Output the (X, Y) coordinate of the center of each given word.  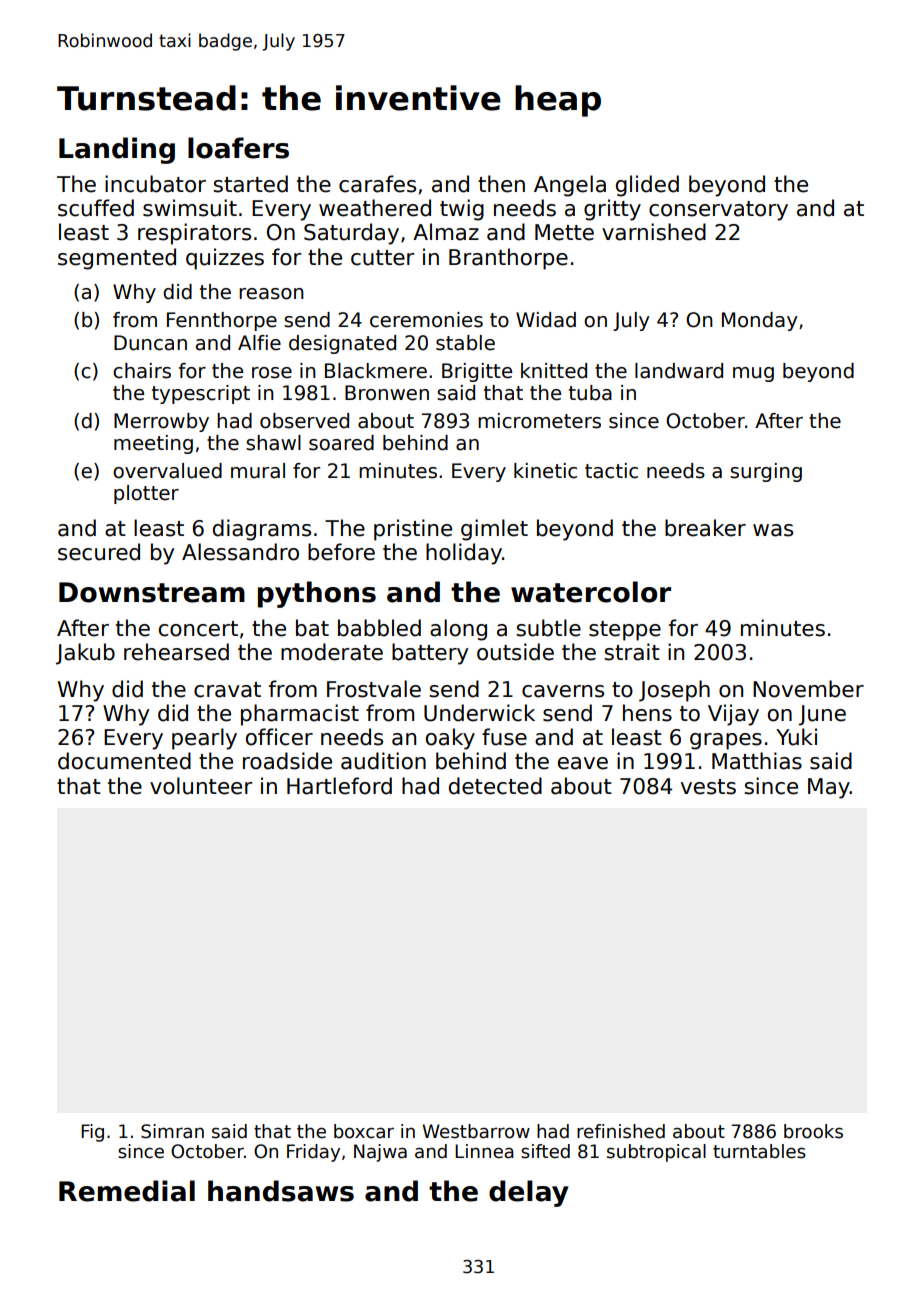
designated (342, 344)
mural (258, 471)
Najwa (380, 1153)
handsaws (281, 1191)
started (250, 184)
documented (124, 761)
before (341, 552)
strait (632, 652)
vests (708, 787)
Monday (760, 321)
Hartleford (339, 786)
